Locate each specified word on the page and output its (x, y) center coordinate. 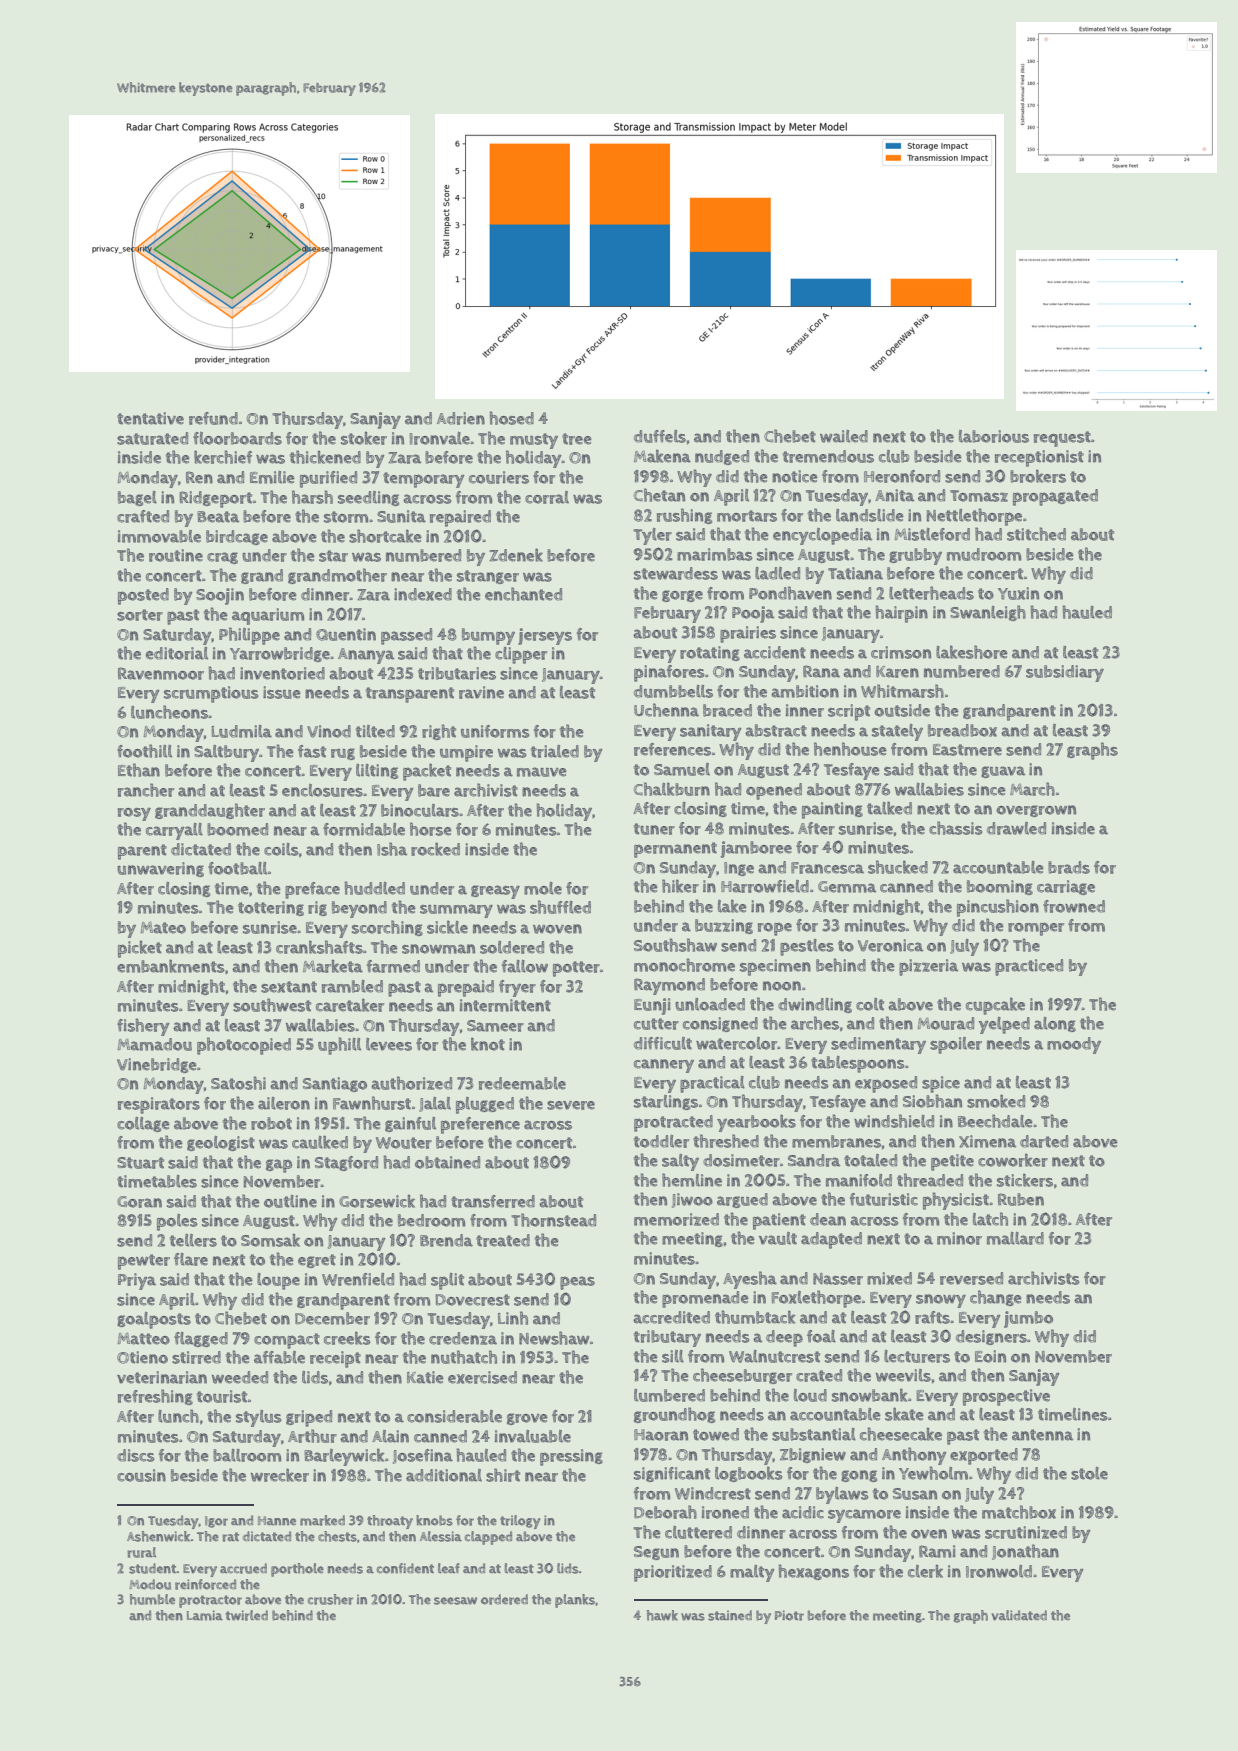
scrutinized (1026, 1532)
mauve (542, 772)
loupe (278, 1281)
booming (1000, 887)
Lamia (205, 1615)
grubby (915, 556)
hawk (662, 1615)
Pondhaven (790, 593)
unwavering (160, 869)
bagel (137, 498)
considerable (454, 1416)
